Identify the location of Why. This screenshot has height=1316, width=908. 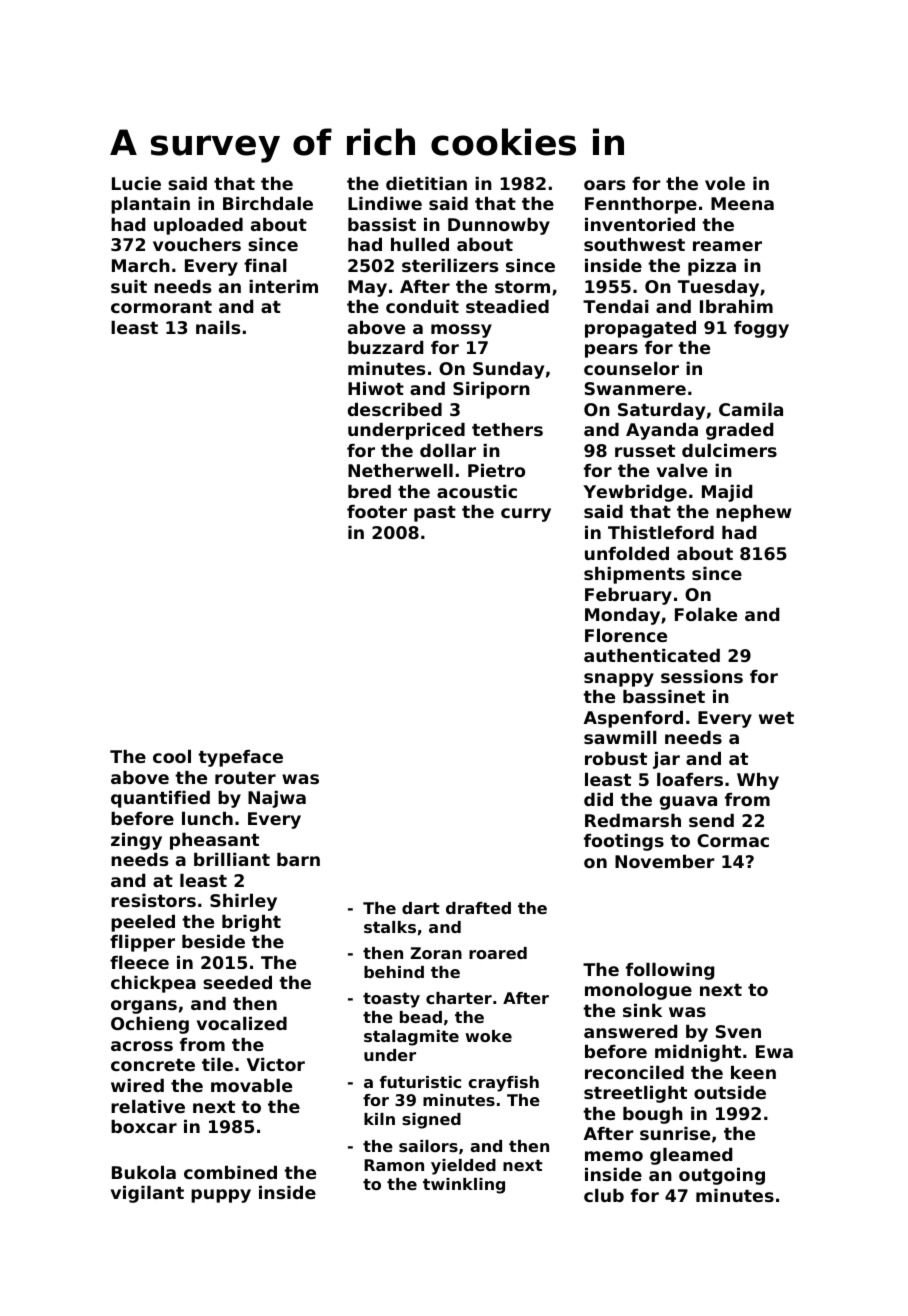
(758, 781).
